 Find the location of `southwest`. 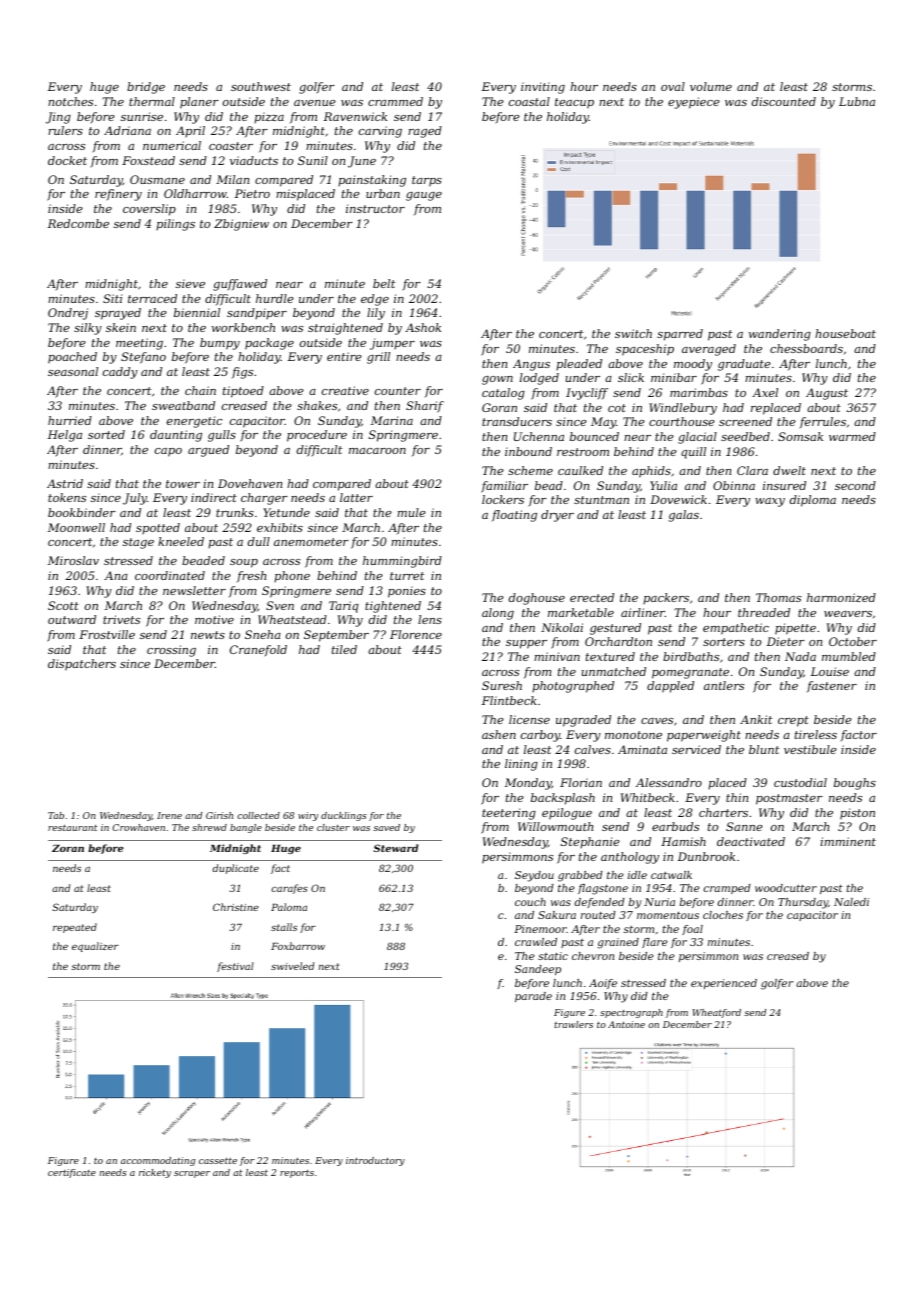

southwest is located at coordinates (261, 86).
